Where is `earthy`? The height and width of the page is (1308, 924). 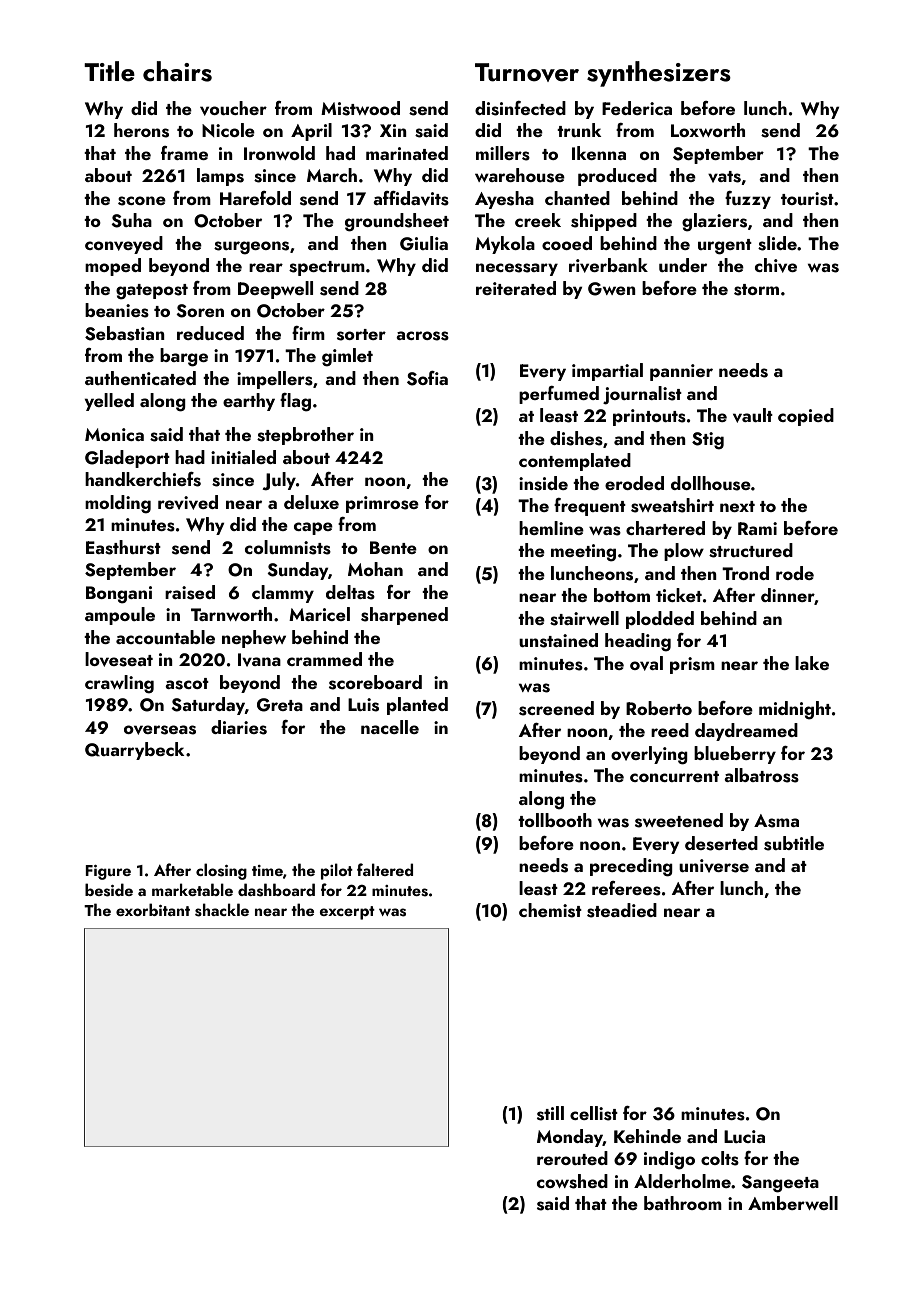 earthy is located at coordinates (249, 402).
